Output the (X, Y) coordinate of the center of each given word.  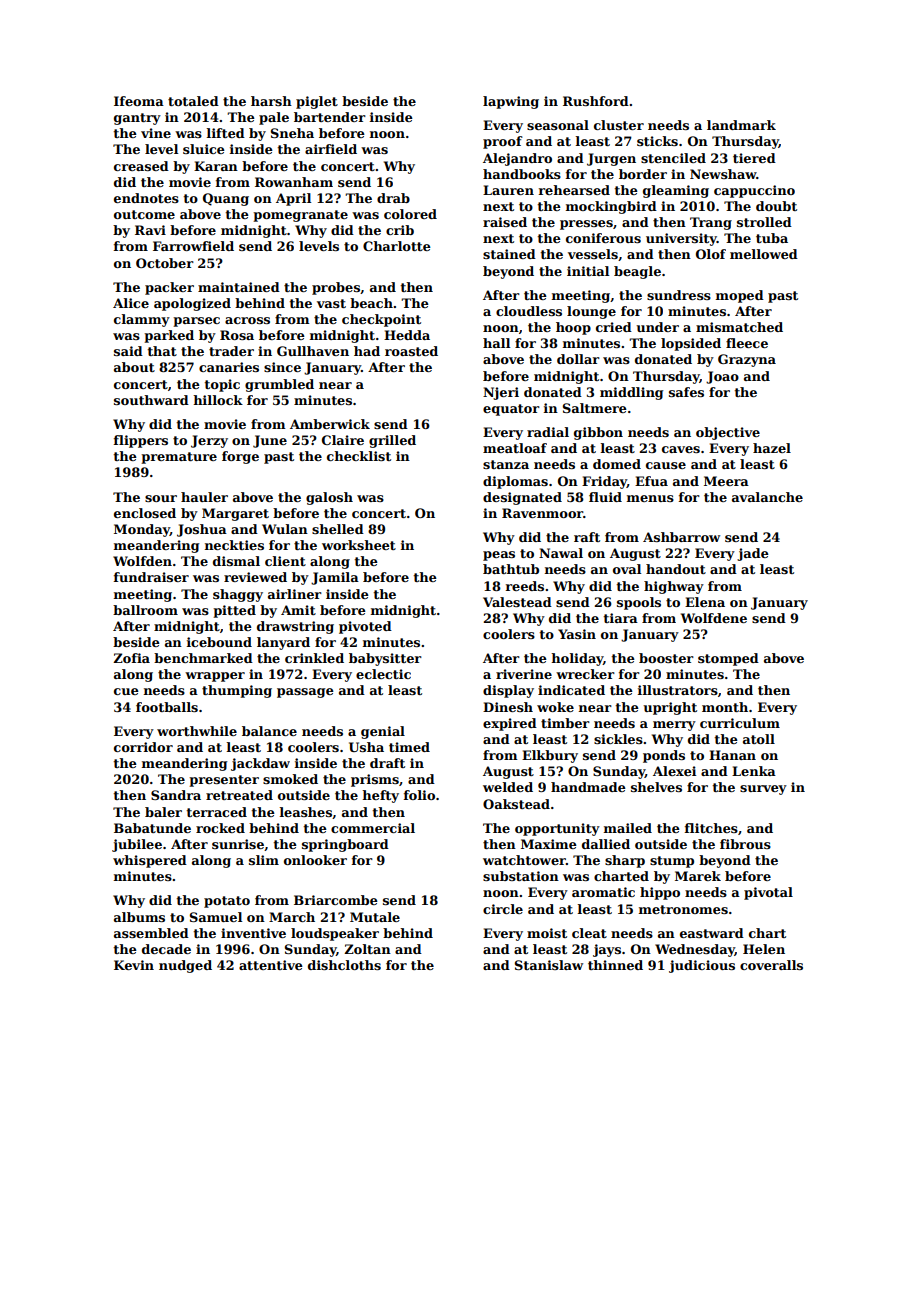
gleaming (676, 191)
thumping (237, 691)
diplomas (515, 482)
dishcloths (344, 965)
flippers (141, 441)
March (292, 917)
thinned (615, 965)
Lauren (508, 190)
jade (753, 554)
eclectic (383, 674)
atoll (759, 739)
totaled (193, 101)
